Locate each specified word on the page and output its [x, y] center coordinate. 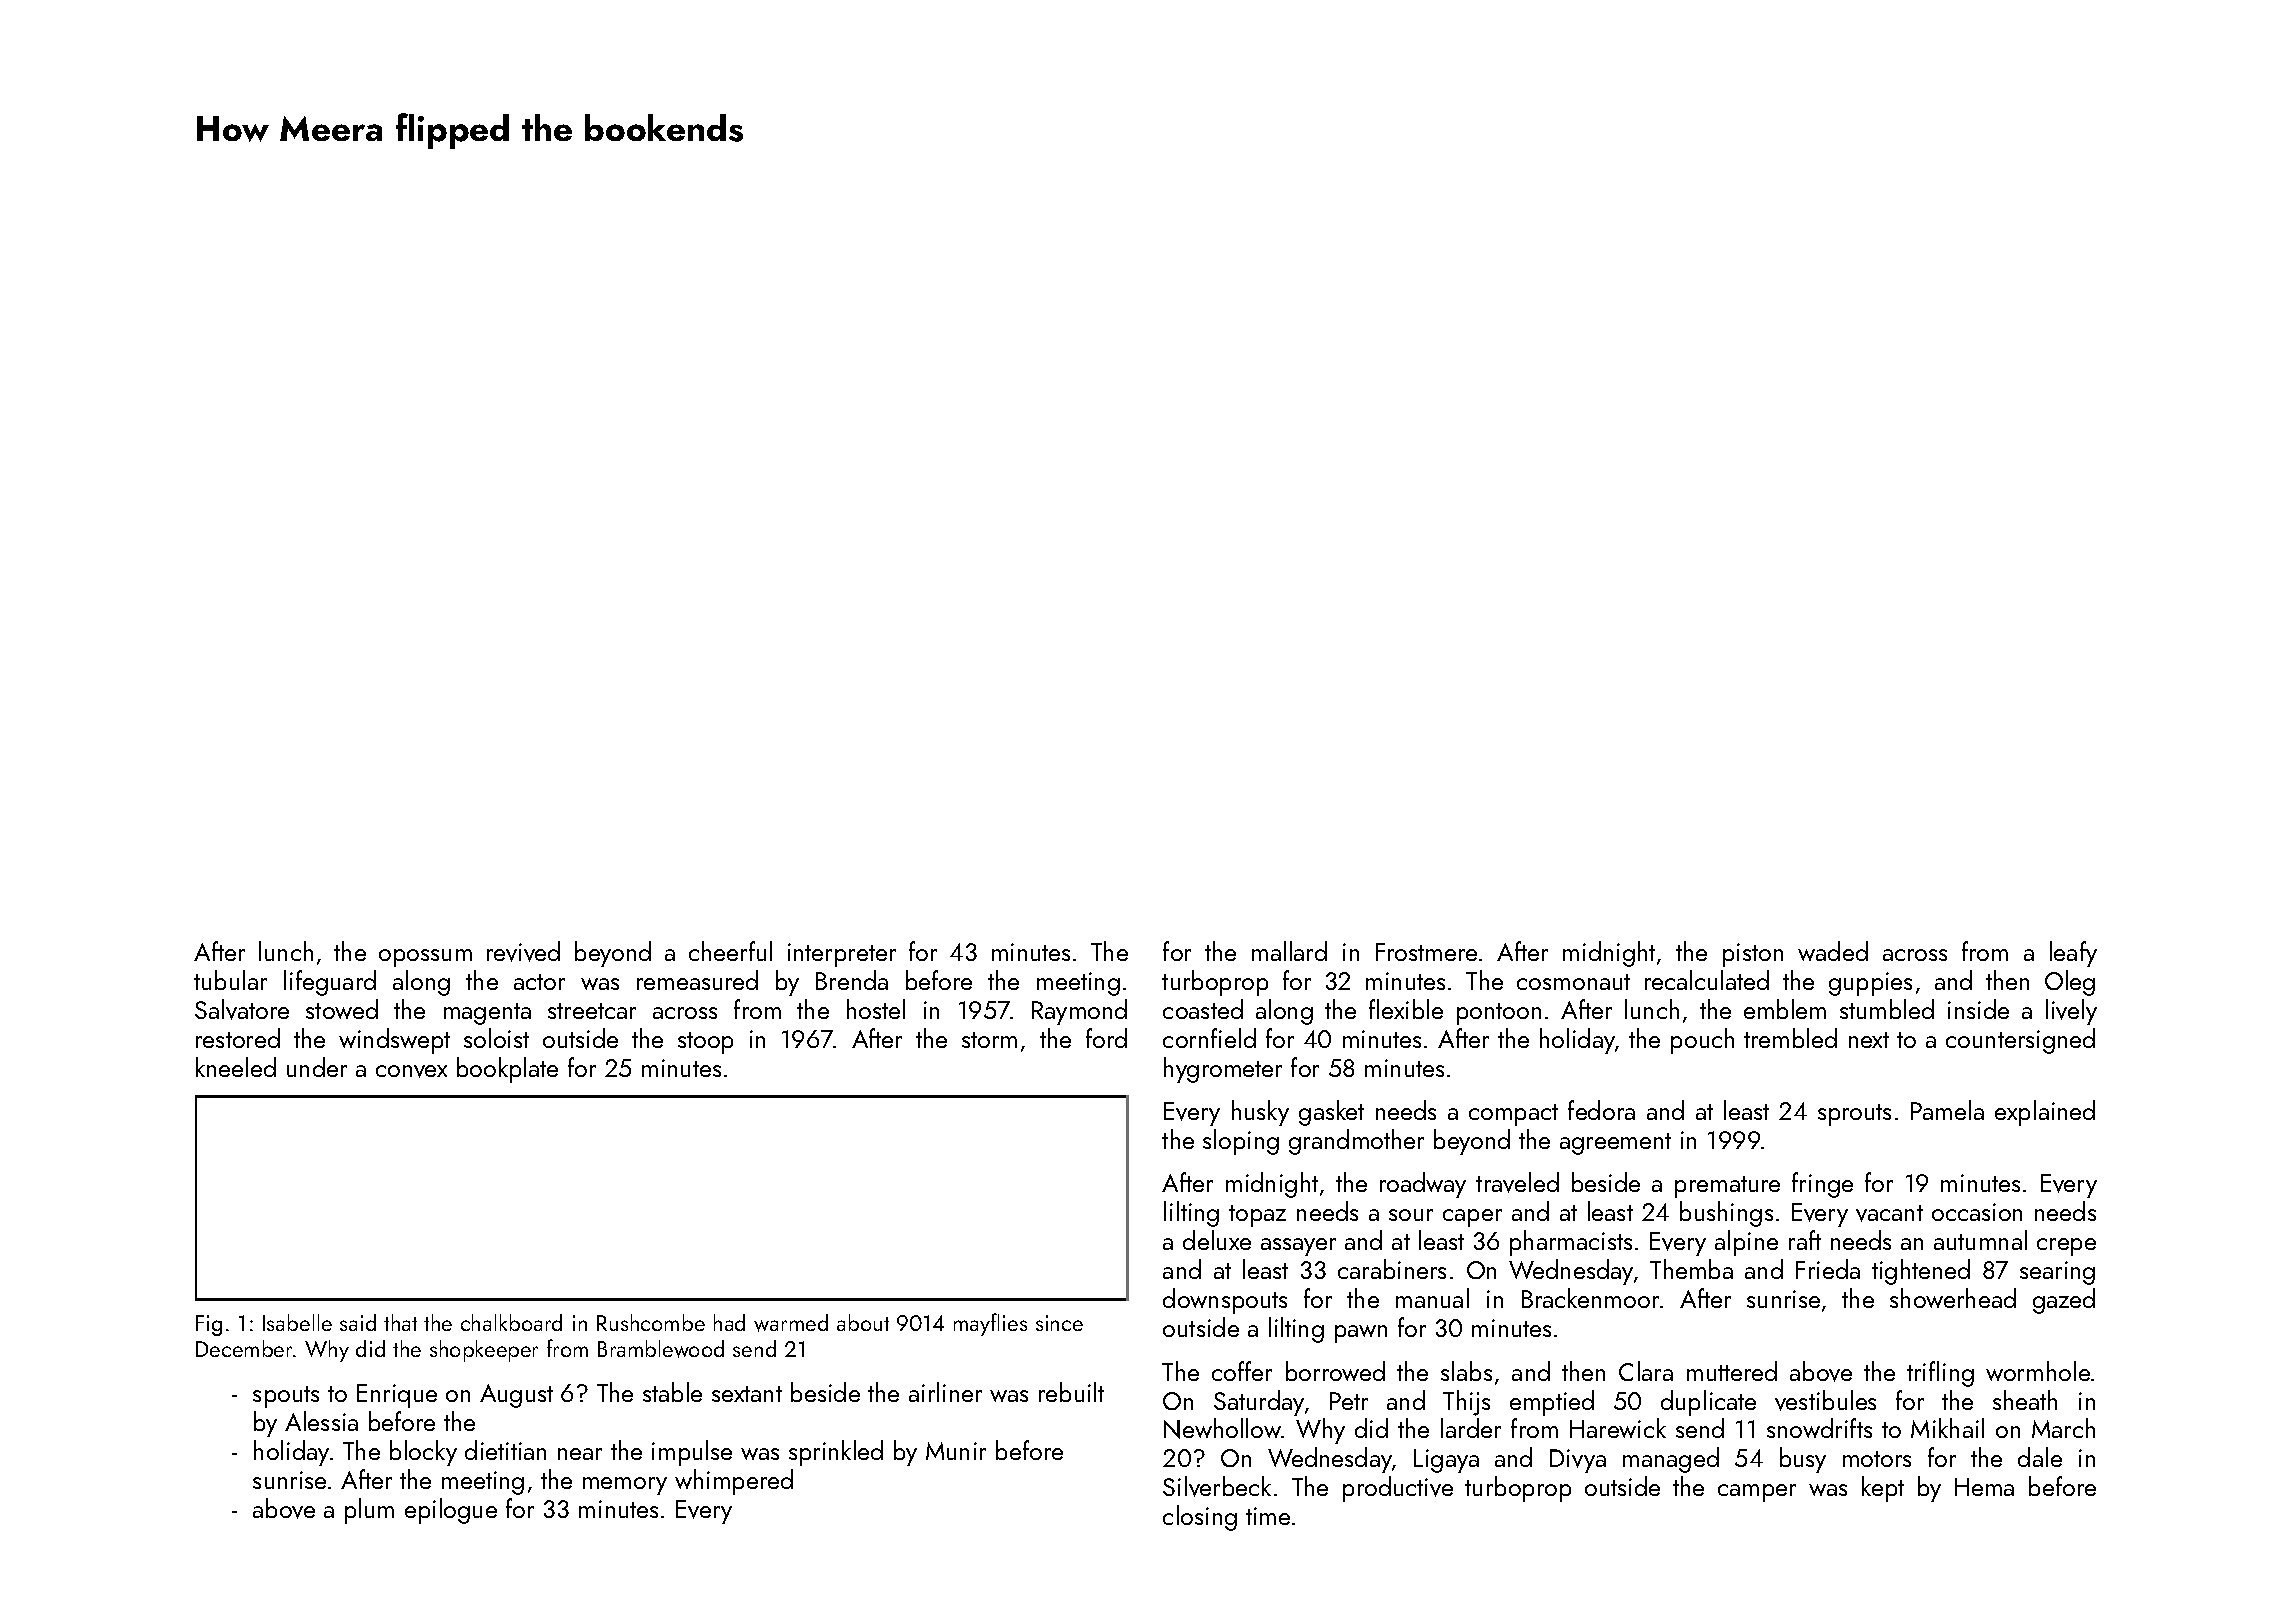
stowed [342, 1009]
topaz [1257, 1216]
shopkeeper [484, 1351]
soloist [496, 1038]
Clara [1646, 1371]
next [1869, 1040]
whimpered [734, 1482]
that [400, 1322]
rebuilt [1071, 1392]
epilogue [451, 1511]
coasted [1203, 1009]
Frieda [1828, 1269]
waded [1833, 951]
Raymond [1079, 1012]
